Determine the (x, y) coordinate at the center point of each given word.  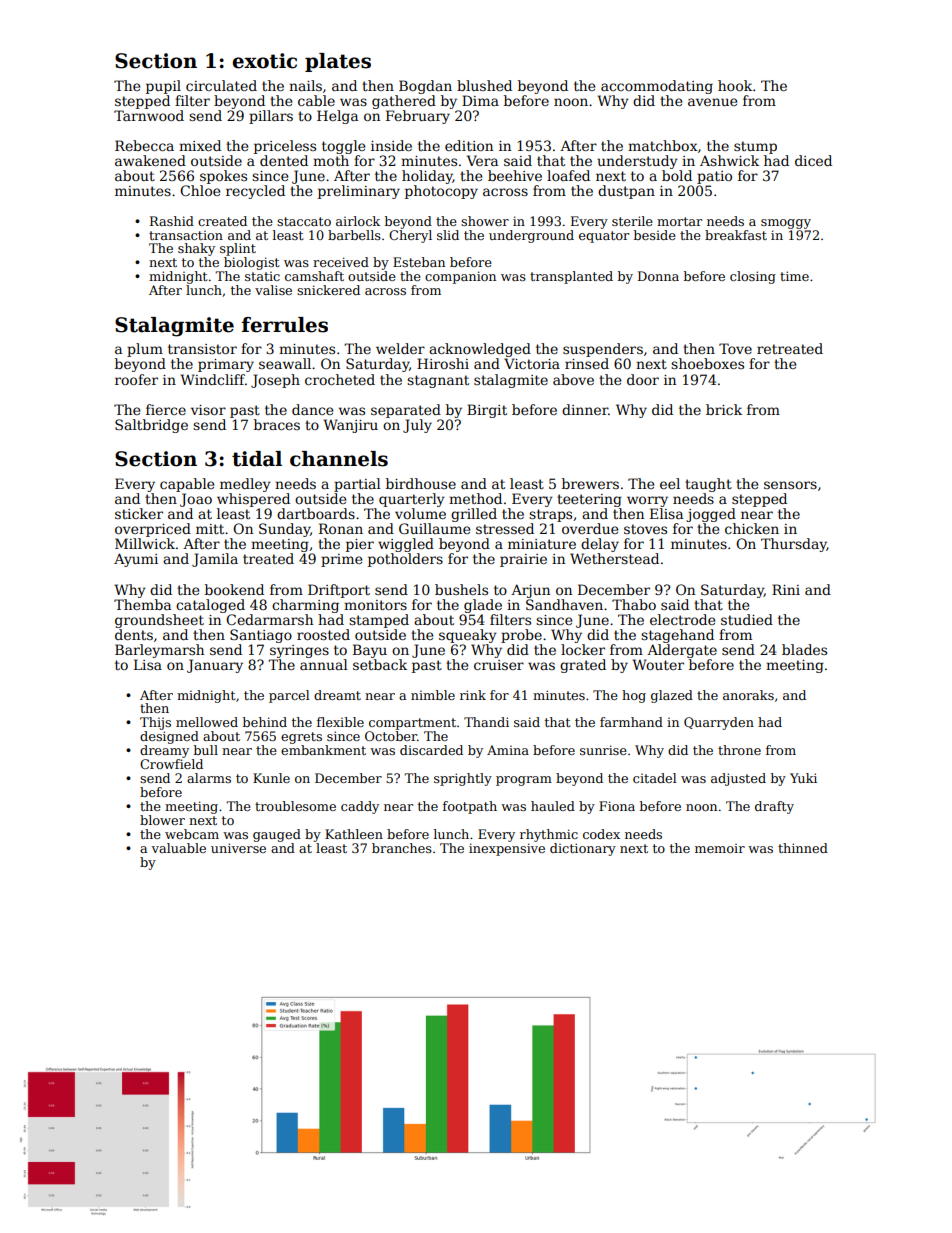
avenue (712, 102)
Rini (786, 589)
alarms (209, 778)
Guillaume (434, 528)
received (341, 262)
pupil (163, 87)
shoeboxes (707, 363)
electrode (682, 619)
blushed (484, 85)
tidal (257, 459)
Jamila (215, 560)
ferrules (285, 325)
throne (739, 750)
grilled (474, 515)
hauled (553, 806)
